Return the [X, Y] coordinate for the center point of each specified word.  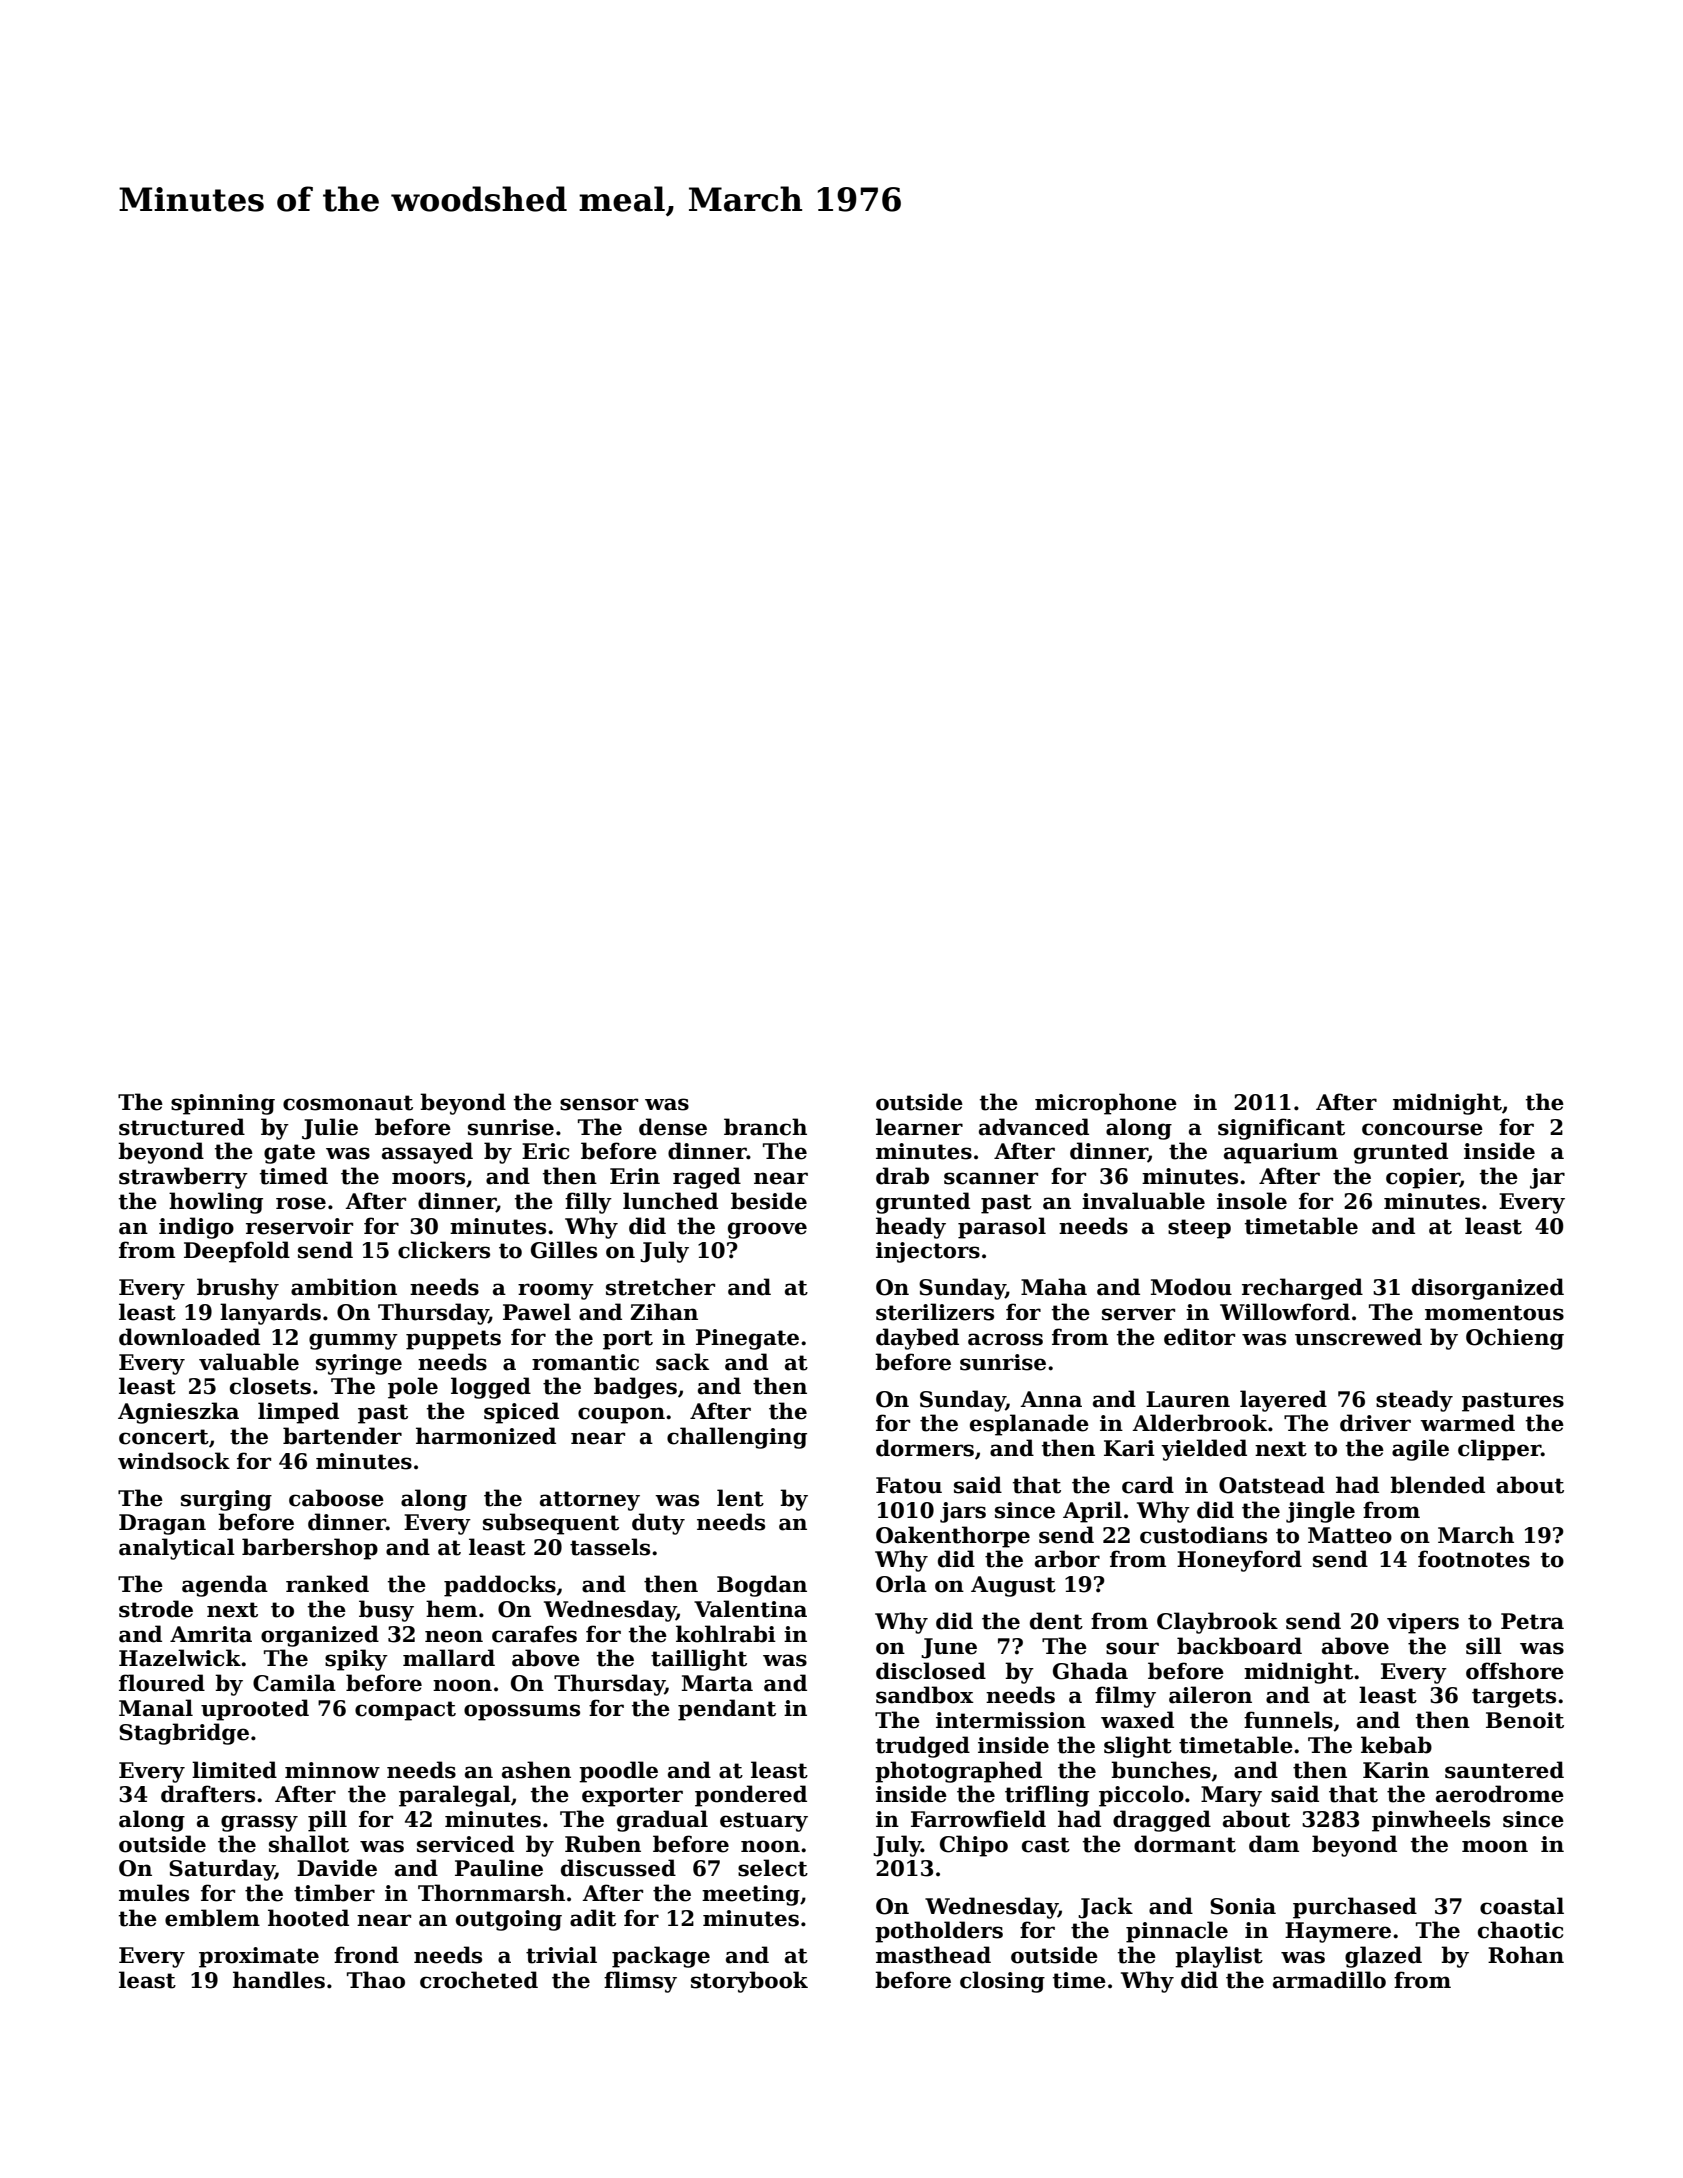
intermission [1011, 1720]
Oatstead [1272, 1485]
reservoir [299, 1226]
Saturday [222, 1870]
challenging [737, 1438]
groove [767, 1230]
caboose [336, 1498]
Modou [1191, 1287]
